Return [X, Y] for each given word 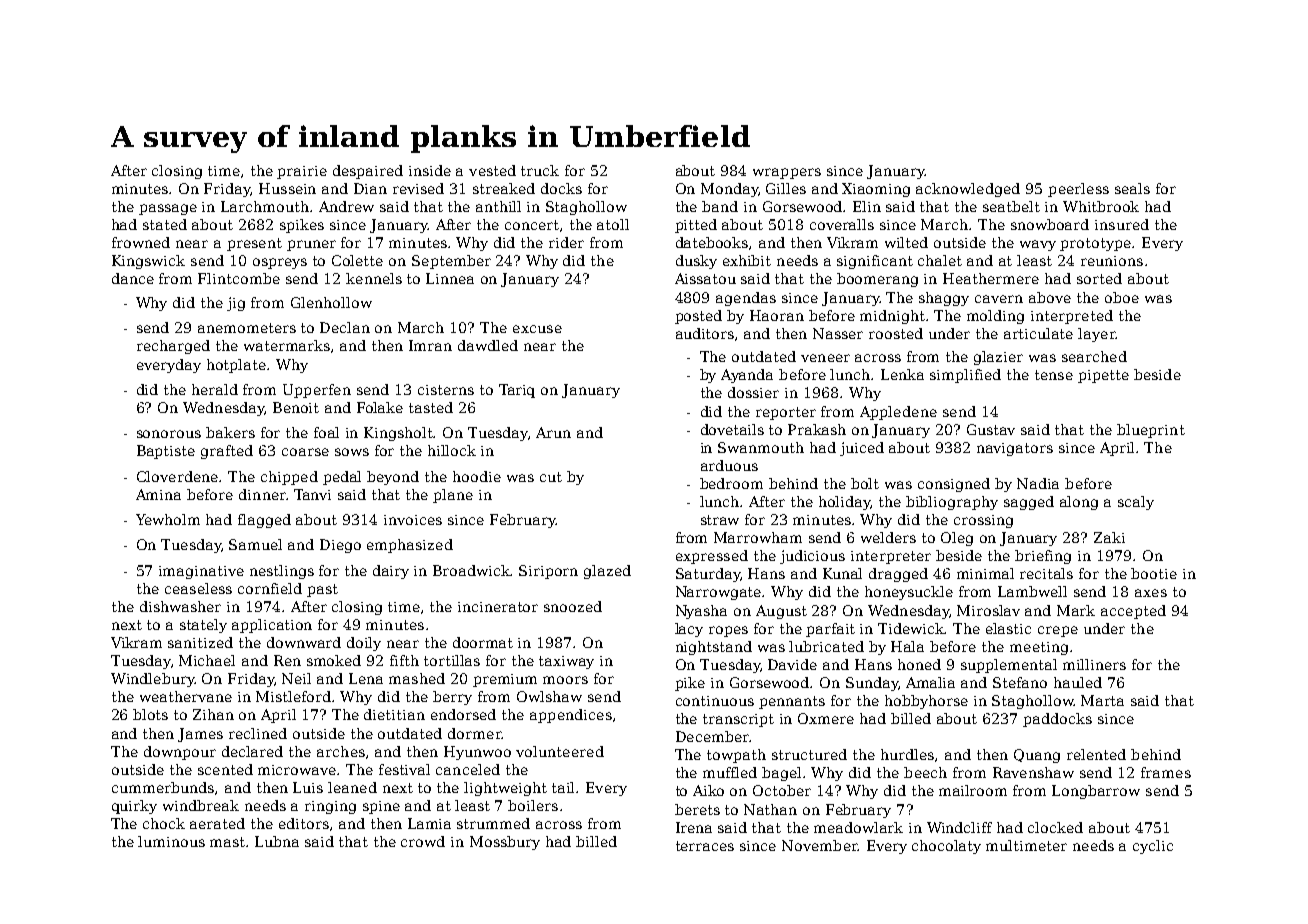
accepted [1133, 612]
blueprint [1151, 431]
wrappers [787, 173]
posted [698, 317]
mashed [417, 678]
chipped [289, 478]
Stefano [1020, 682]
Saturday [708, 575]
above [1050, 297]
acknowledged [968, 190]
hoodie [477, 476]
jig [236, 304]
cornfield [270, 588]
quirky [134, 807]
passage [168, 209]
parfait [830, 630]
